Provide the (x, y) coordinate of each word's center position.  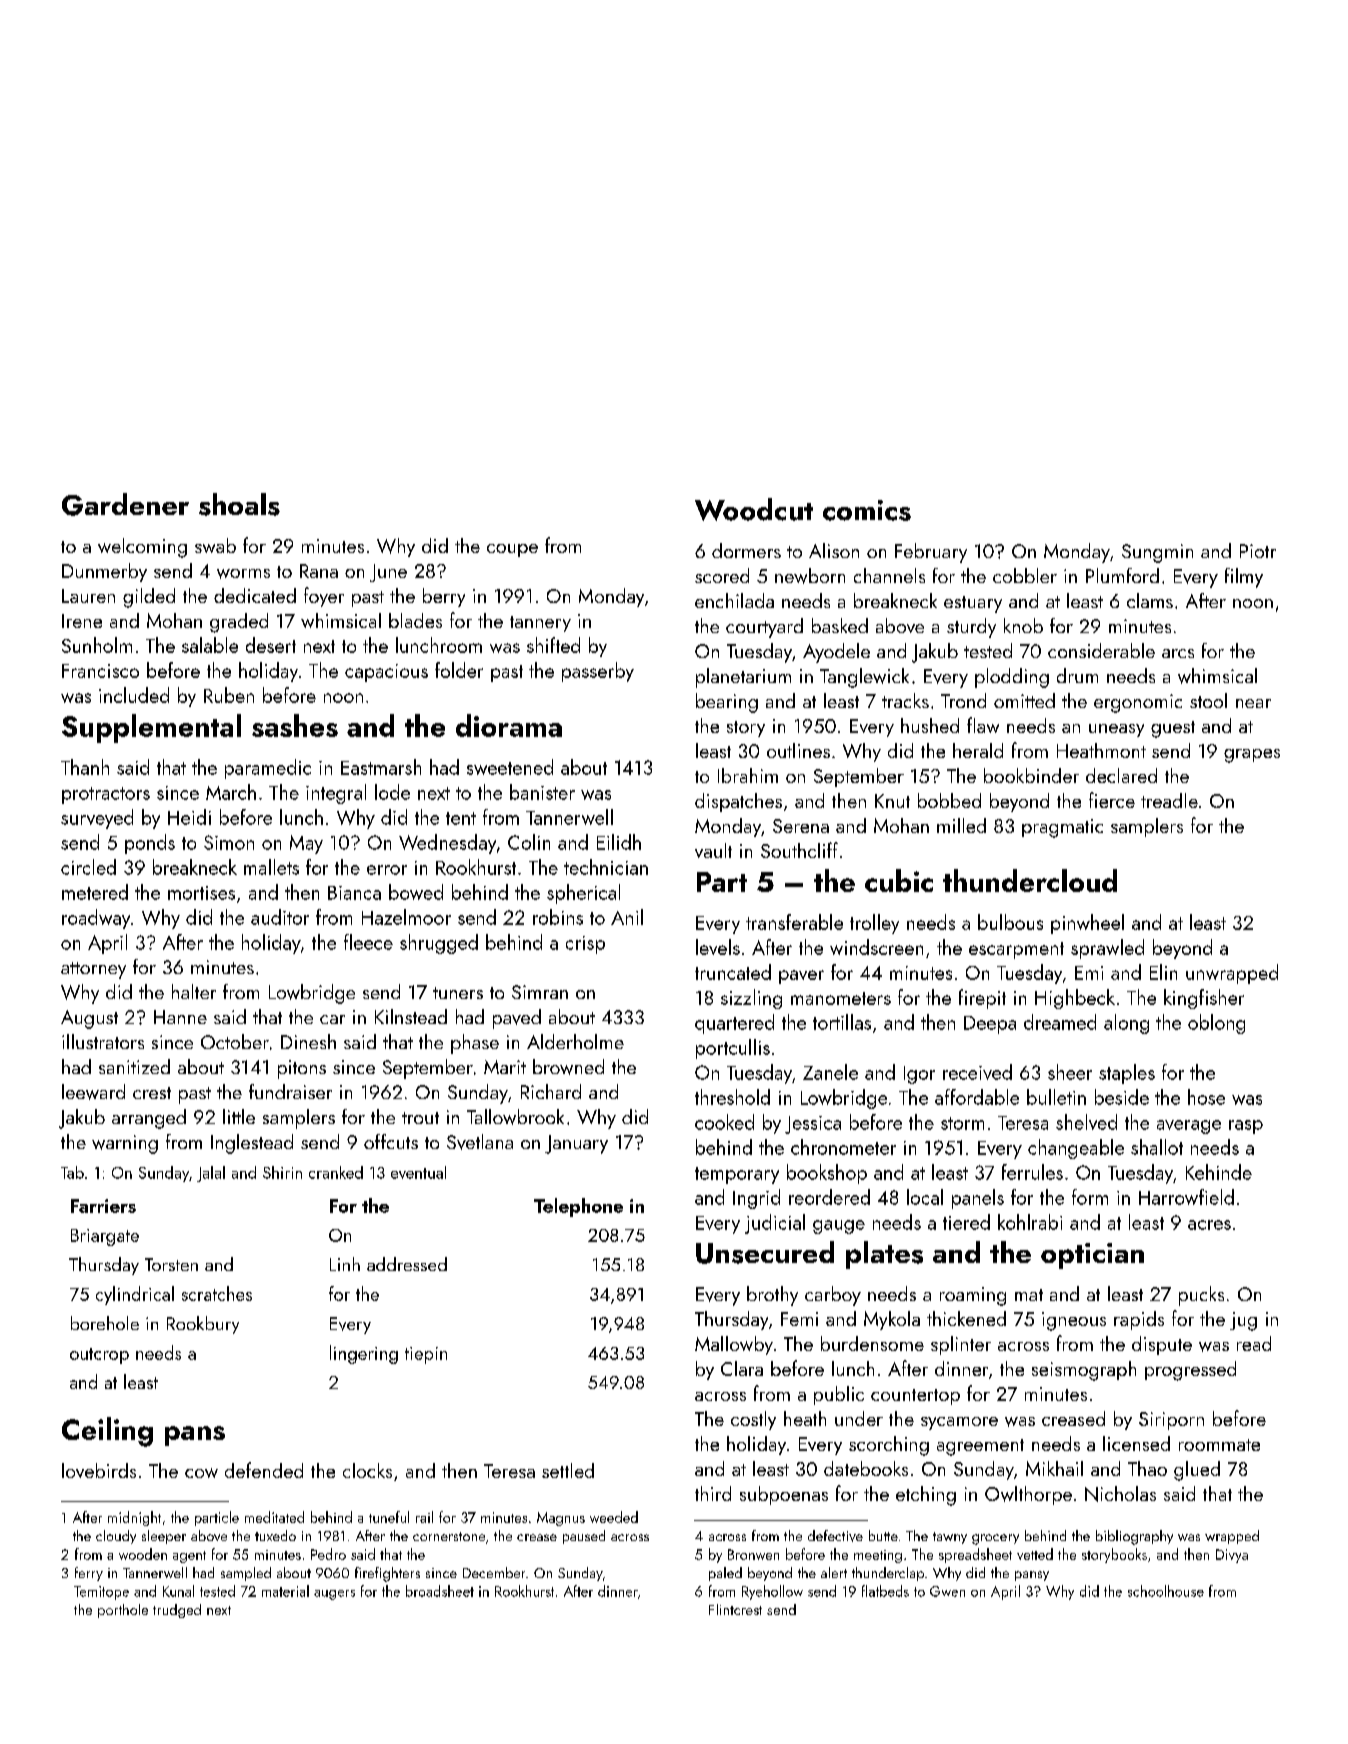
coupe (512, 550)
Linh (345, 1264)
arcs (1178, 653)
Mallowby (734, 1345)
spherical (583, 894)
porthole (123, 1611)
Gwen (947, 1591)
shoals (239, 504)
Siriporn (1171, 1421)
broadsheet (440, 1591)
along (1126, 1024)
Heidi (189, 817)
